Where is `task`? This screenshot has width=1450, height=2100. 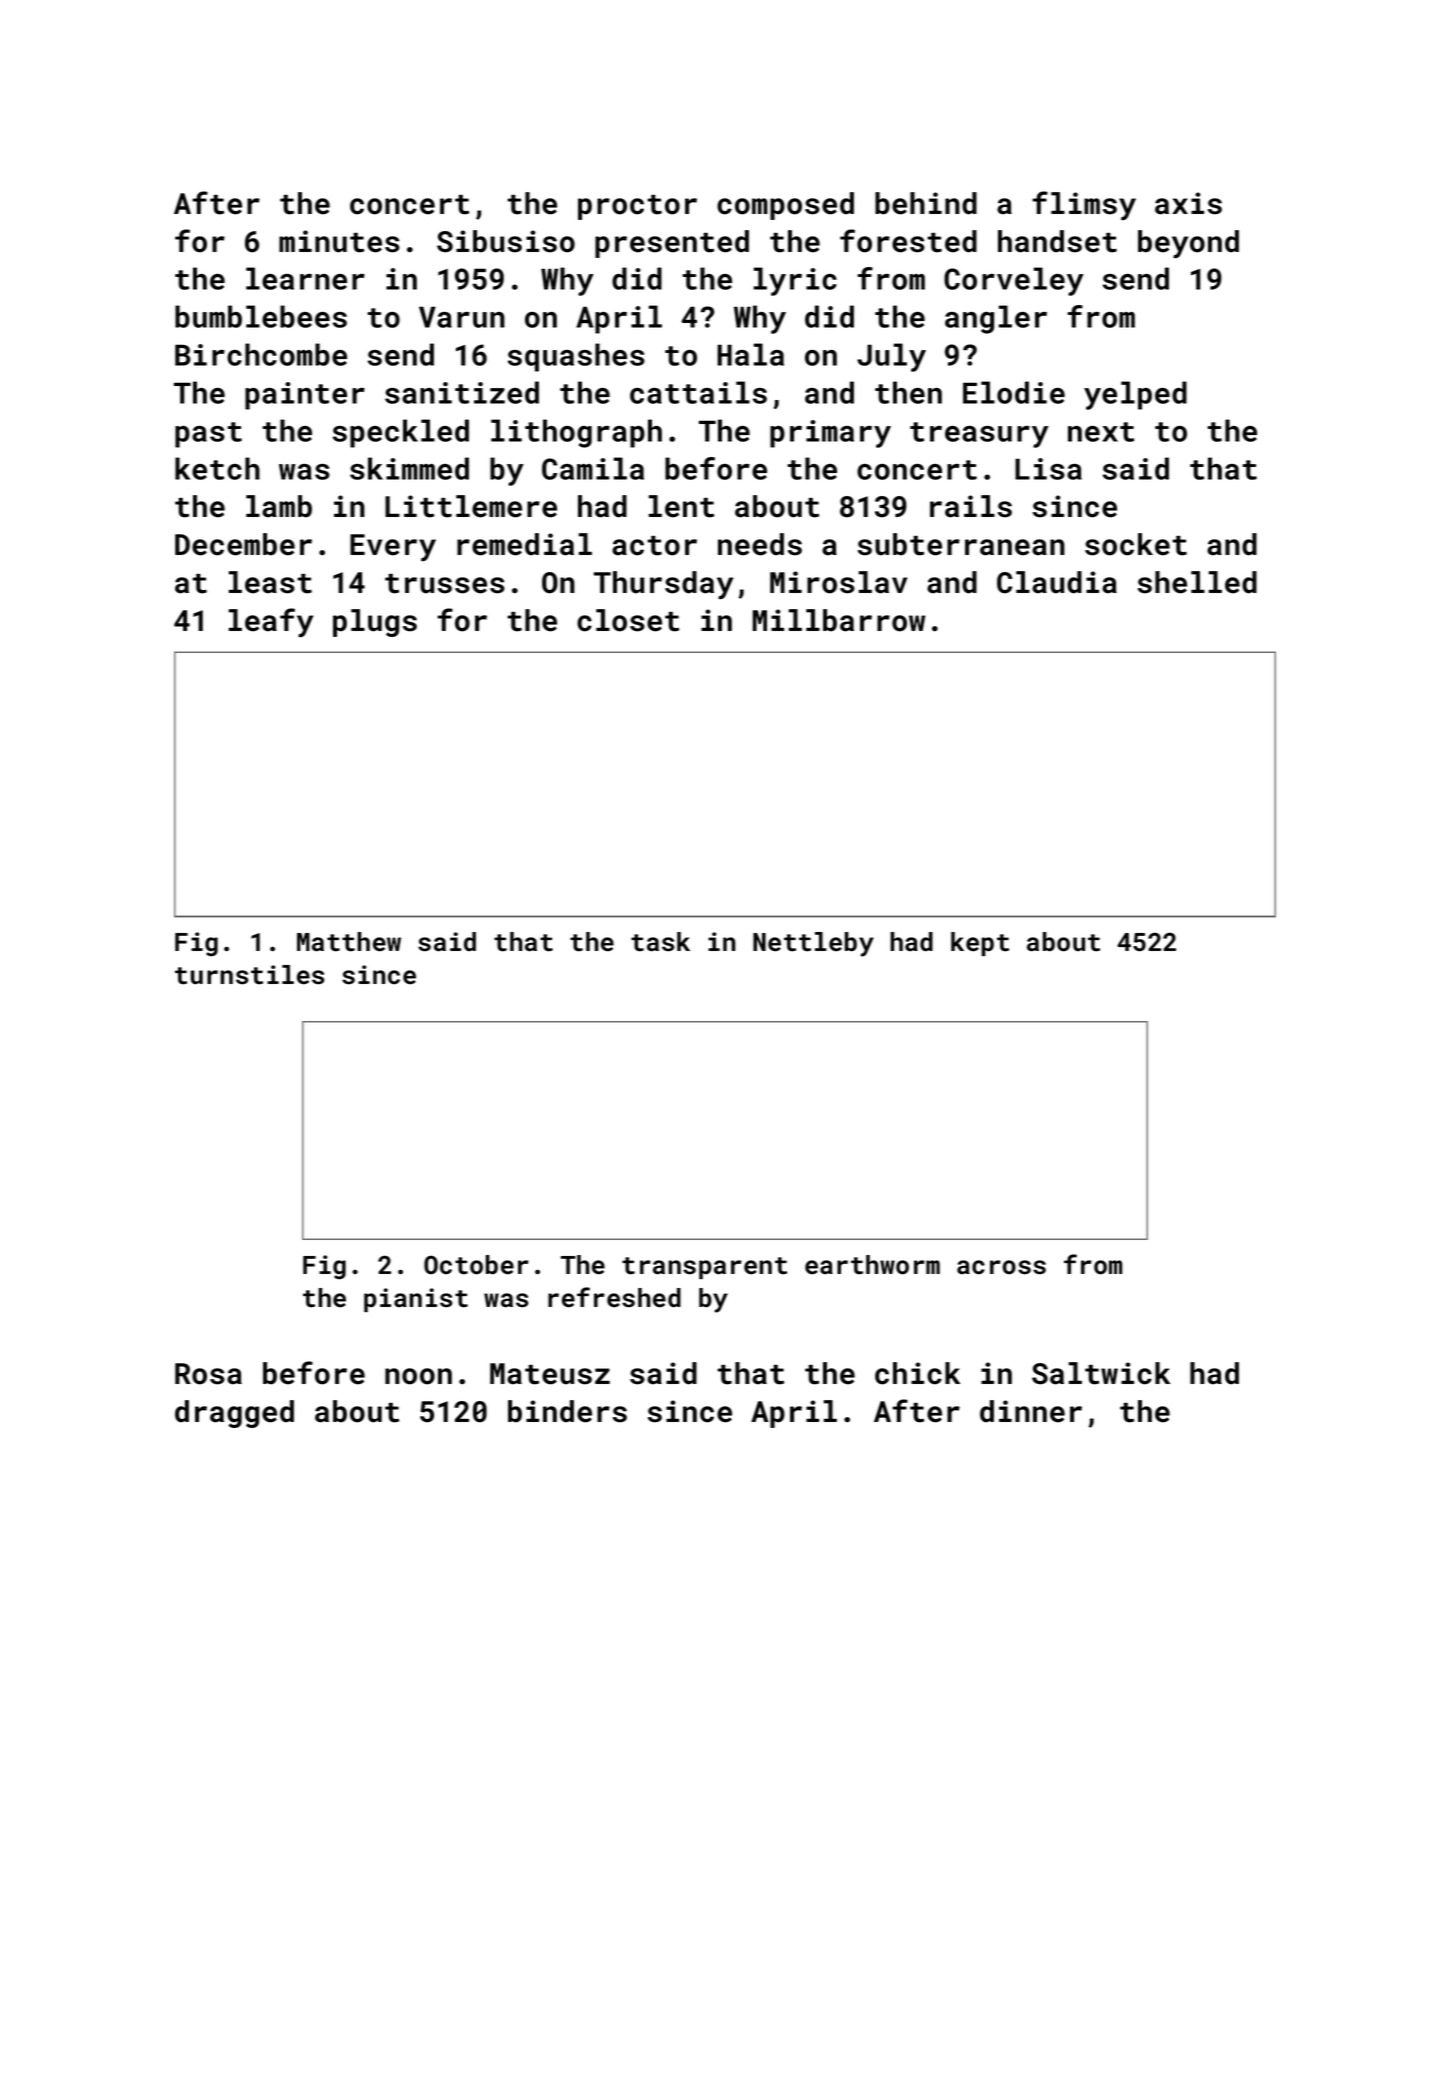 task is located at coordinates (660, 942).
